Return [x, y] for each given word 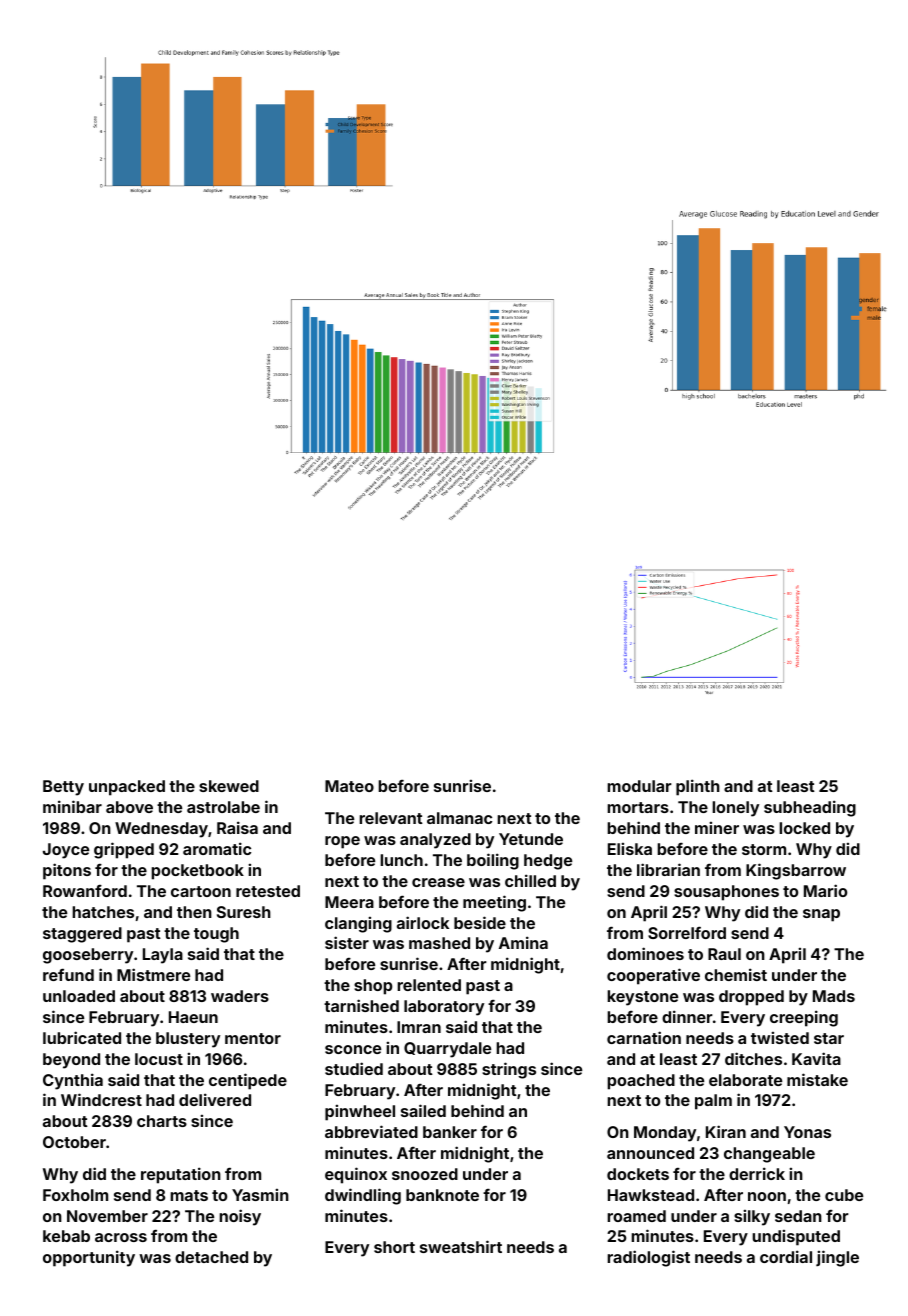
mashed [439, 943]
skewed [229, 786]
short [394, 1247]
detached [211, 1257]
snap [821, 915]
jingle [837, 1258]
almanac [459, 818]
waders [240, 996]
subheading [810, 808]
